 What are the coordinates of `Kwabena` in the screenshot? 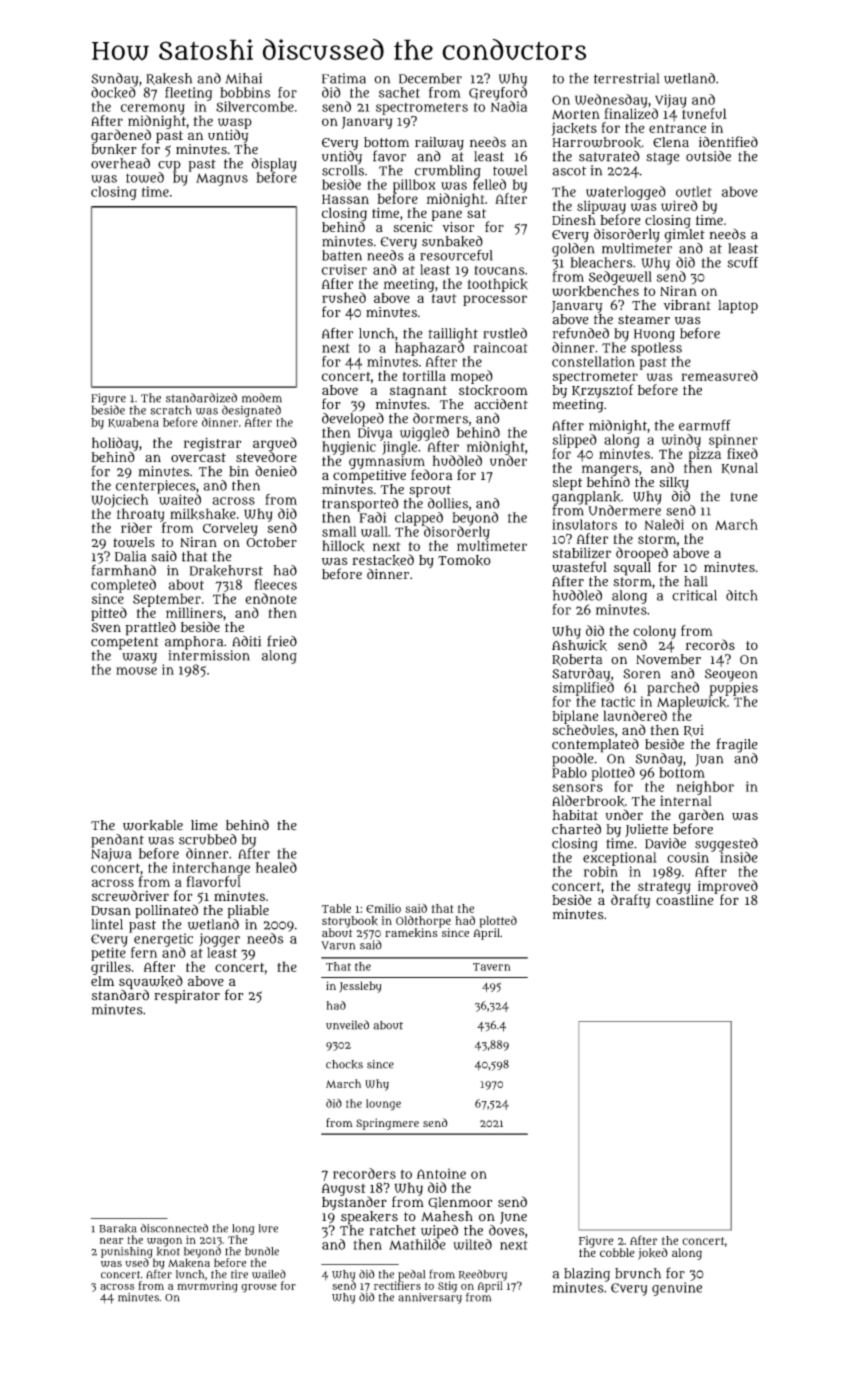 It's located at (133, 423).
